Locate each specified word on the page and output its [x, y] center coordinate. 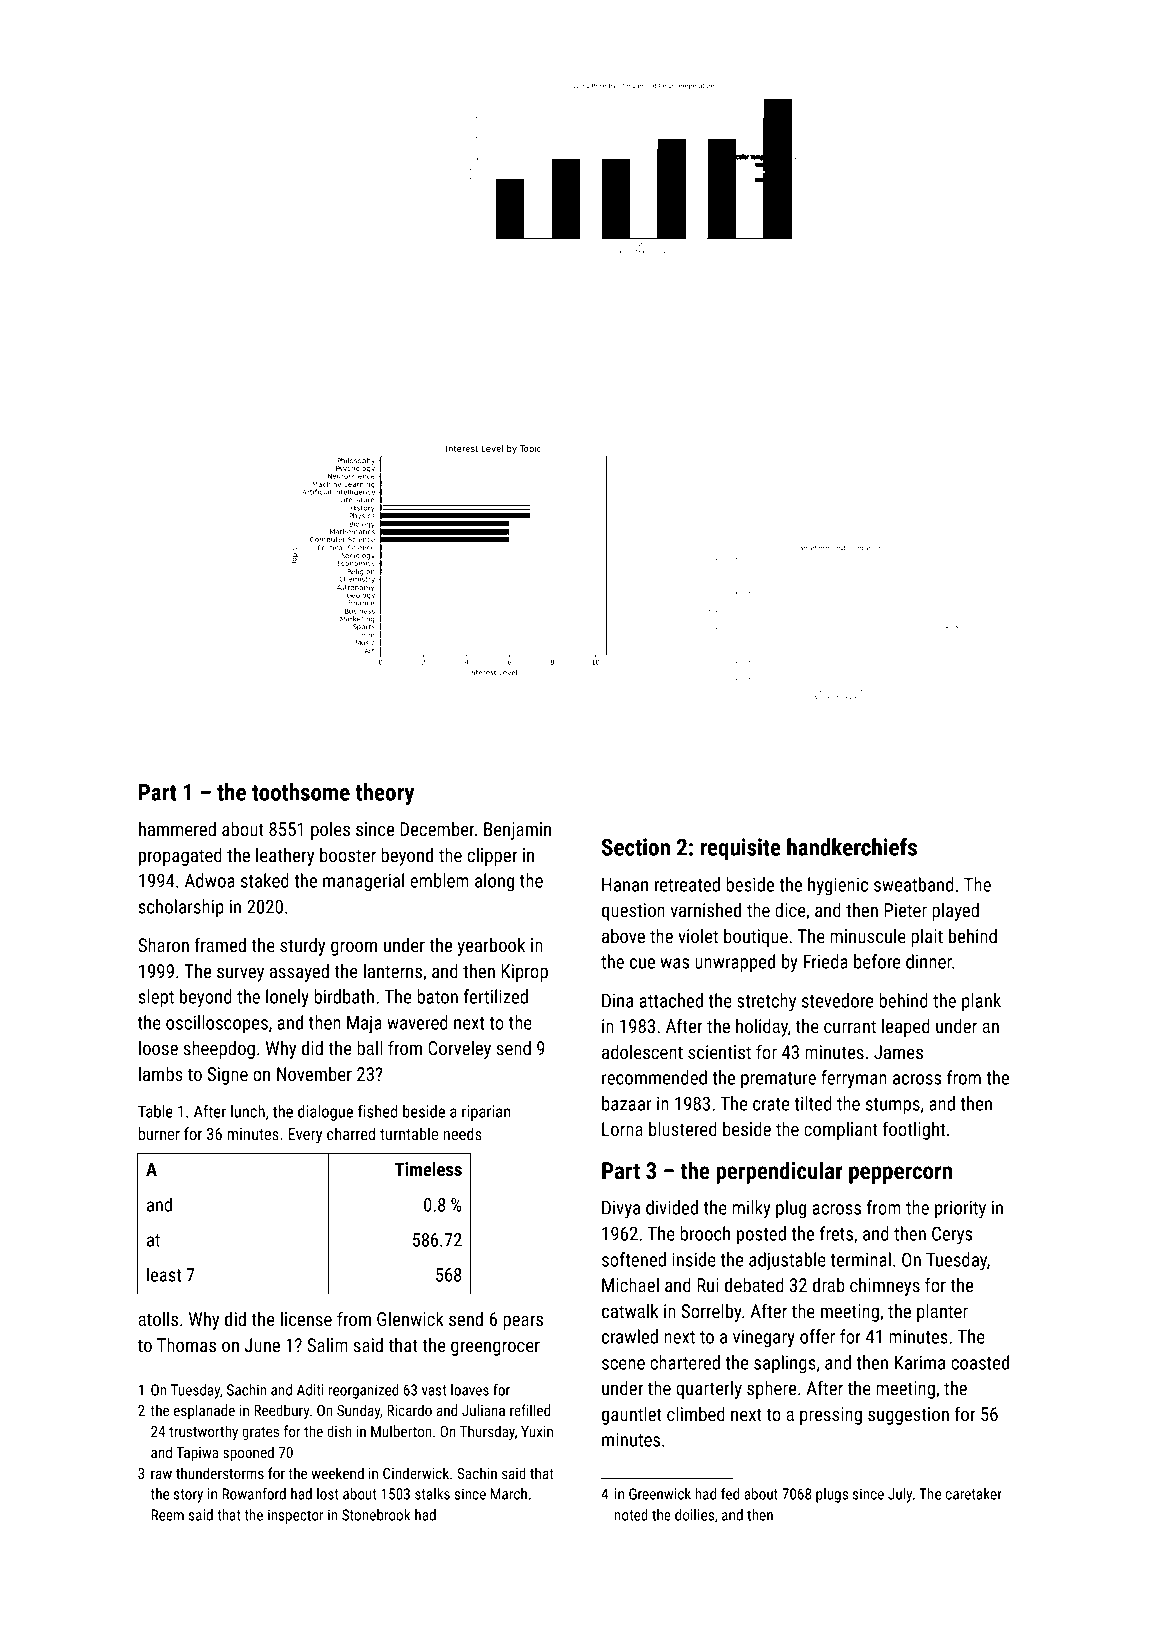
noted [631, 1515]
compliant [841, 1131]
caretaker [974, 1494]
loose [158, 1048]
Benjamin [517, 831]
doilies [694, 1515]
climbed [696, 1414]
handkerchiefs [852, 847]
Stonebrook [376, 1515]
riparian [486, 1113]
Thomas [186, 1345]
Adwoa [210, 880]
